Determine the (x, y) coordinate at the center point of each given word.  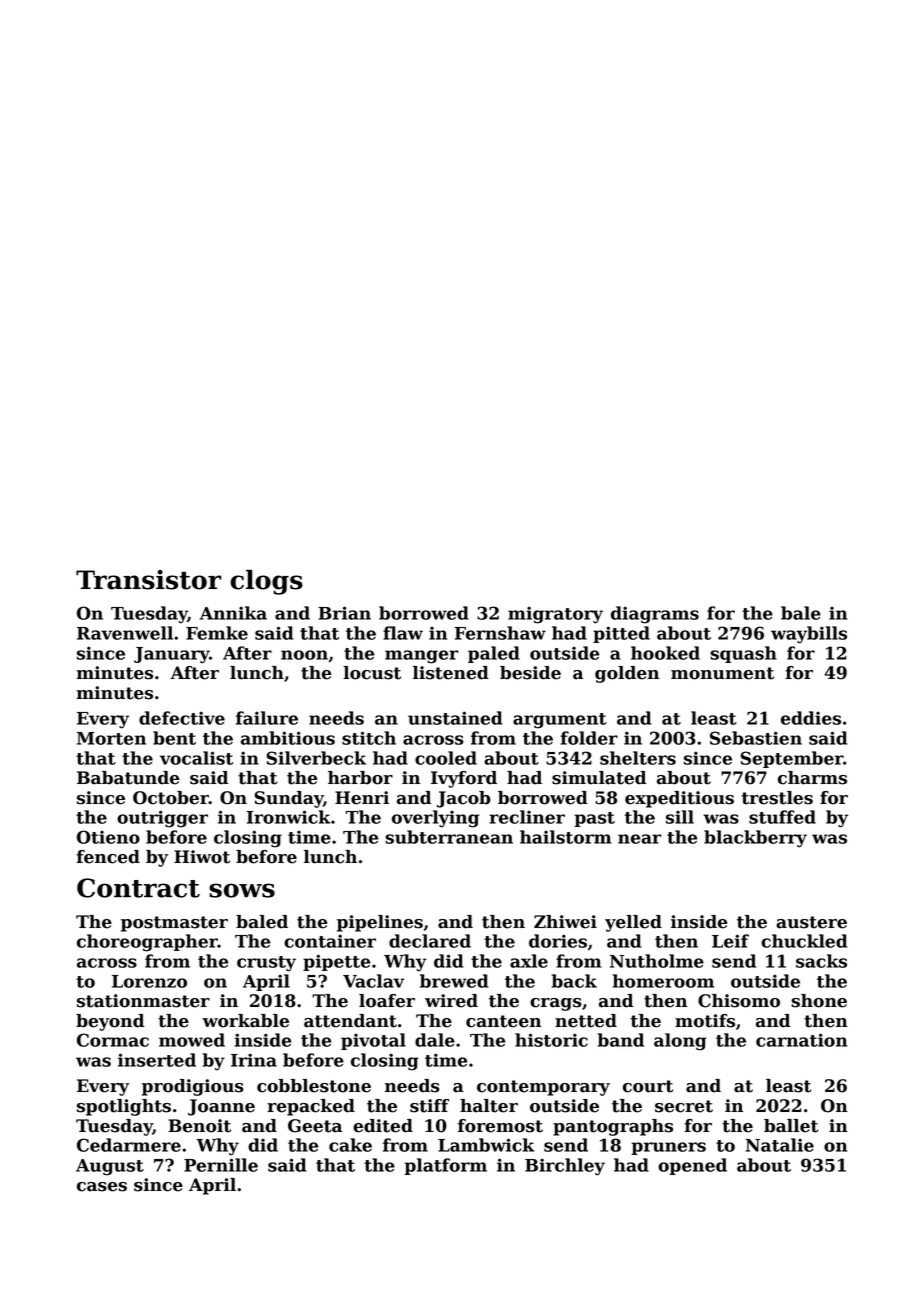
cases (102, 1187)
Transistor (149, 580)
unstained (455, 718)
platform (445, 1166)
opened (692, 1166)
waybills (809, 635)
